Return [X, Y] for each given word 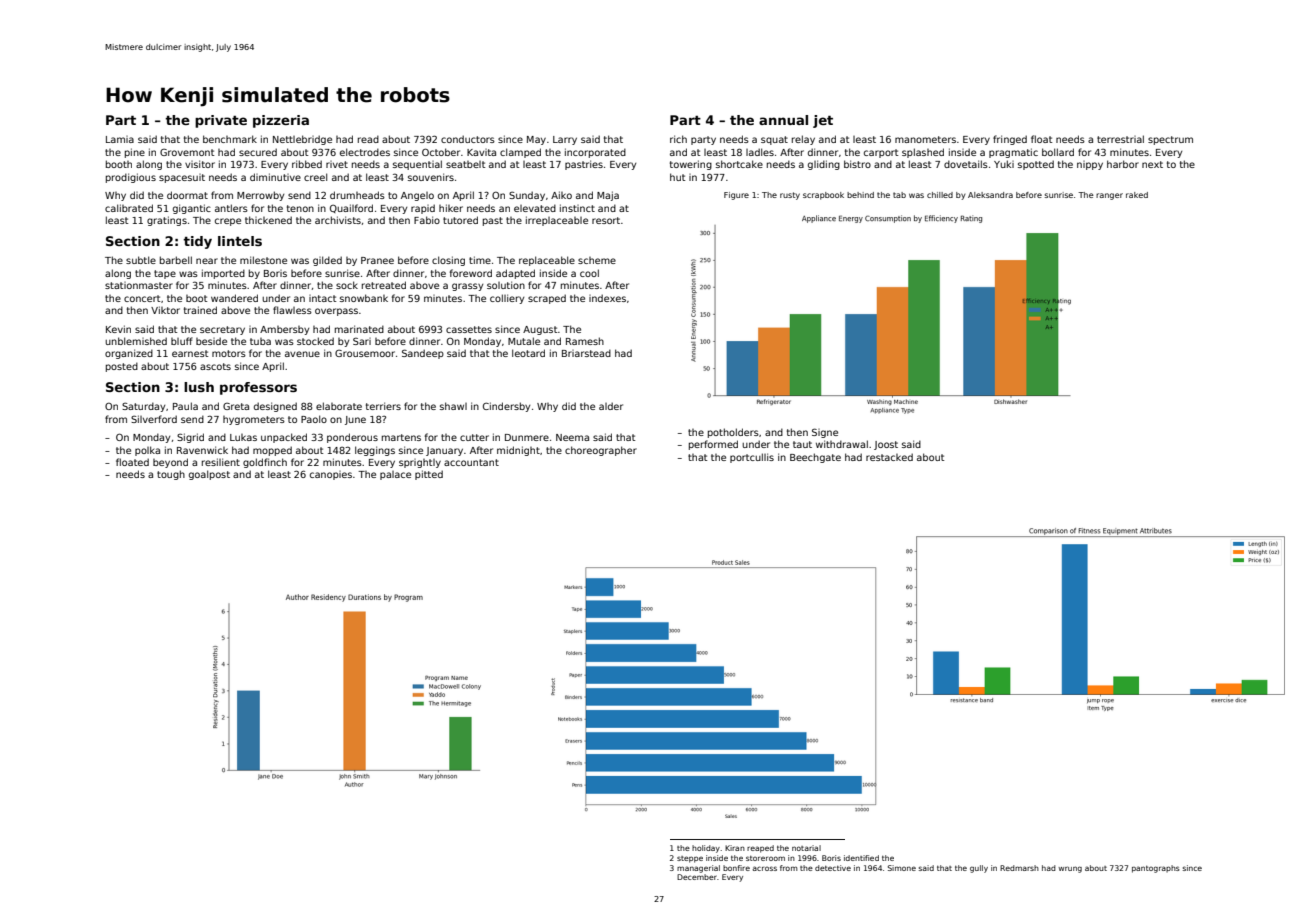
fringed [1010, 140]
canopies [331, 475]
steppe [690, 859]
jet [823, 121]
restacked [889, 457]
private [221, 121]
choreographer [601, 451]
